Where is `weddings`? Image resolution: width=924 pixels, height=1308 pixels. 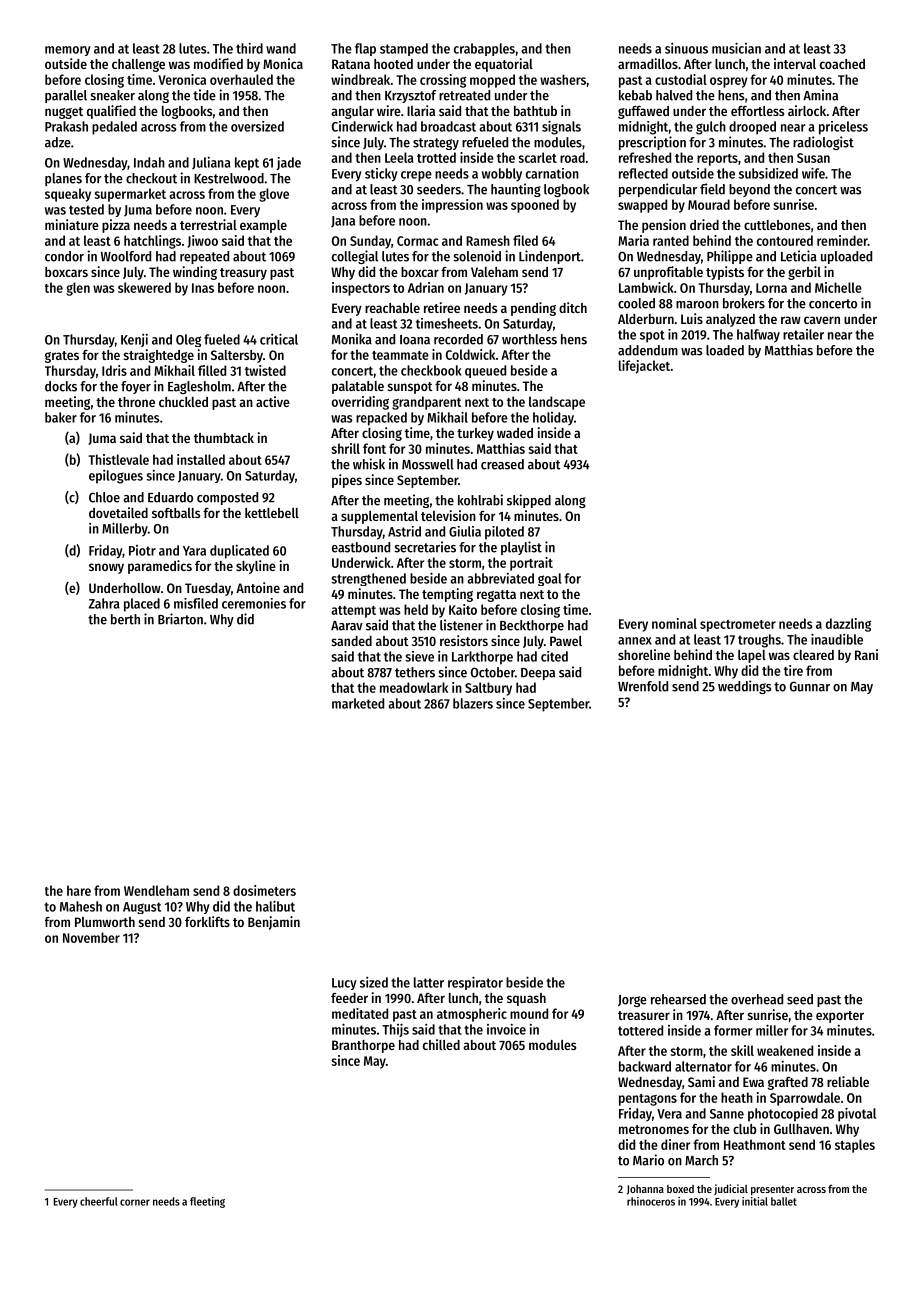 weddings is located at coordinates (744, 687).
